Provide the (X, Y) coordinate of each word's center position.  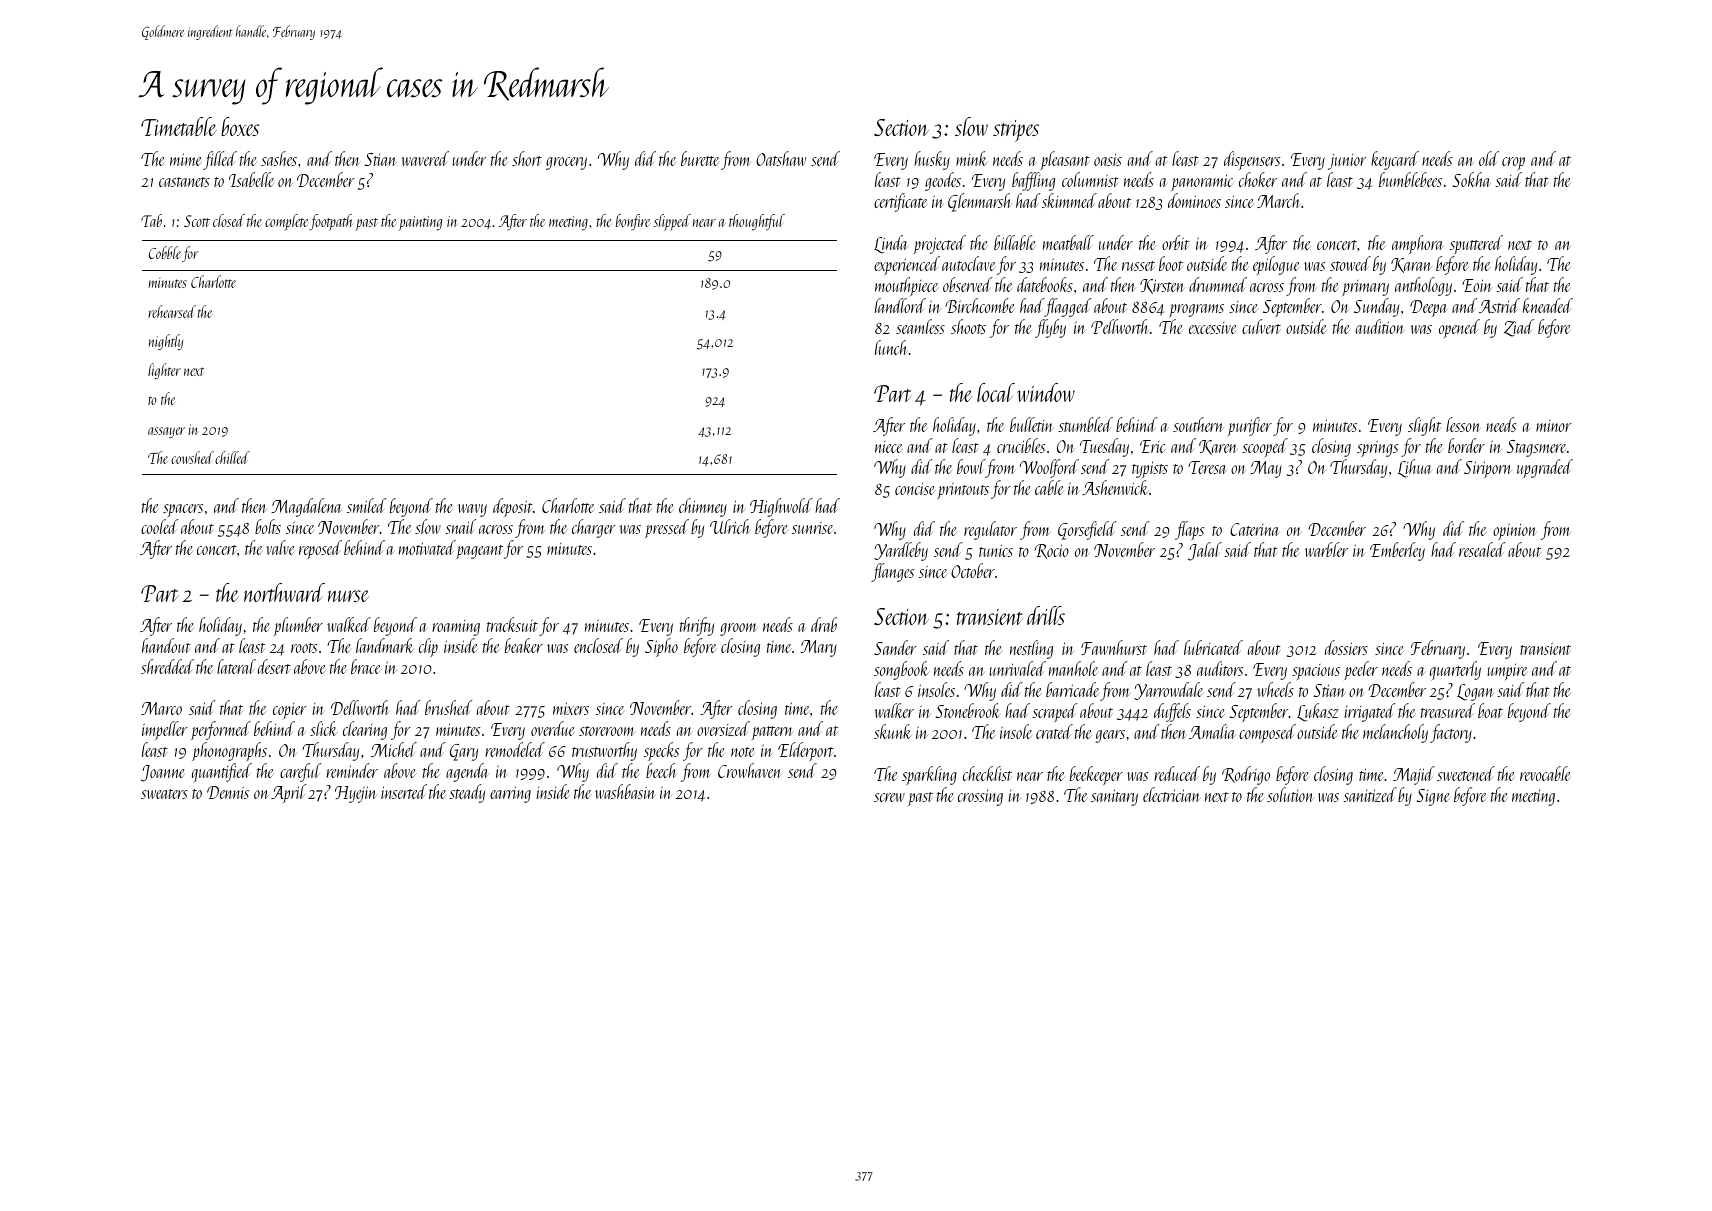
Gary (464, 752)
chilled (232, 457)
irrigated (1370, 712)
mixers (571, 708)
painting (420, 223)
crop (1513, 163)
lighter (164, 371)
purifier (1250, 426)
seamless (920, 326)
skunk (893, 731)
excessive (1213, 328)
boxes (240, 126)
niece (888, 447)
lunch (891, 347)
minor (1554, 426)
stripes (1016, 131)
